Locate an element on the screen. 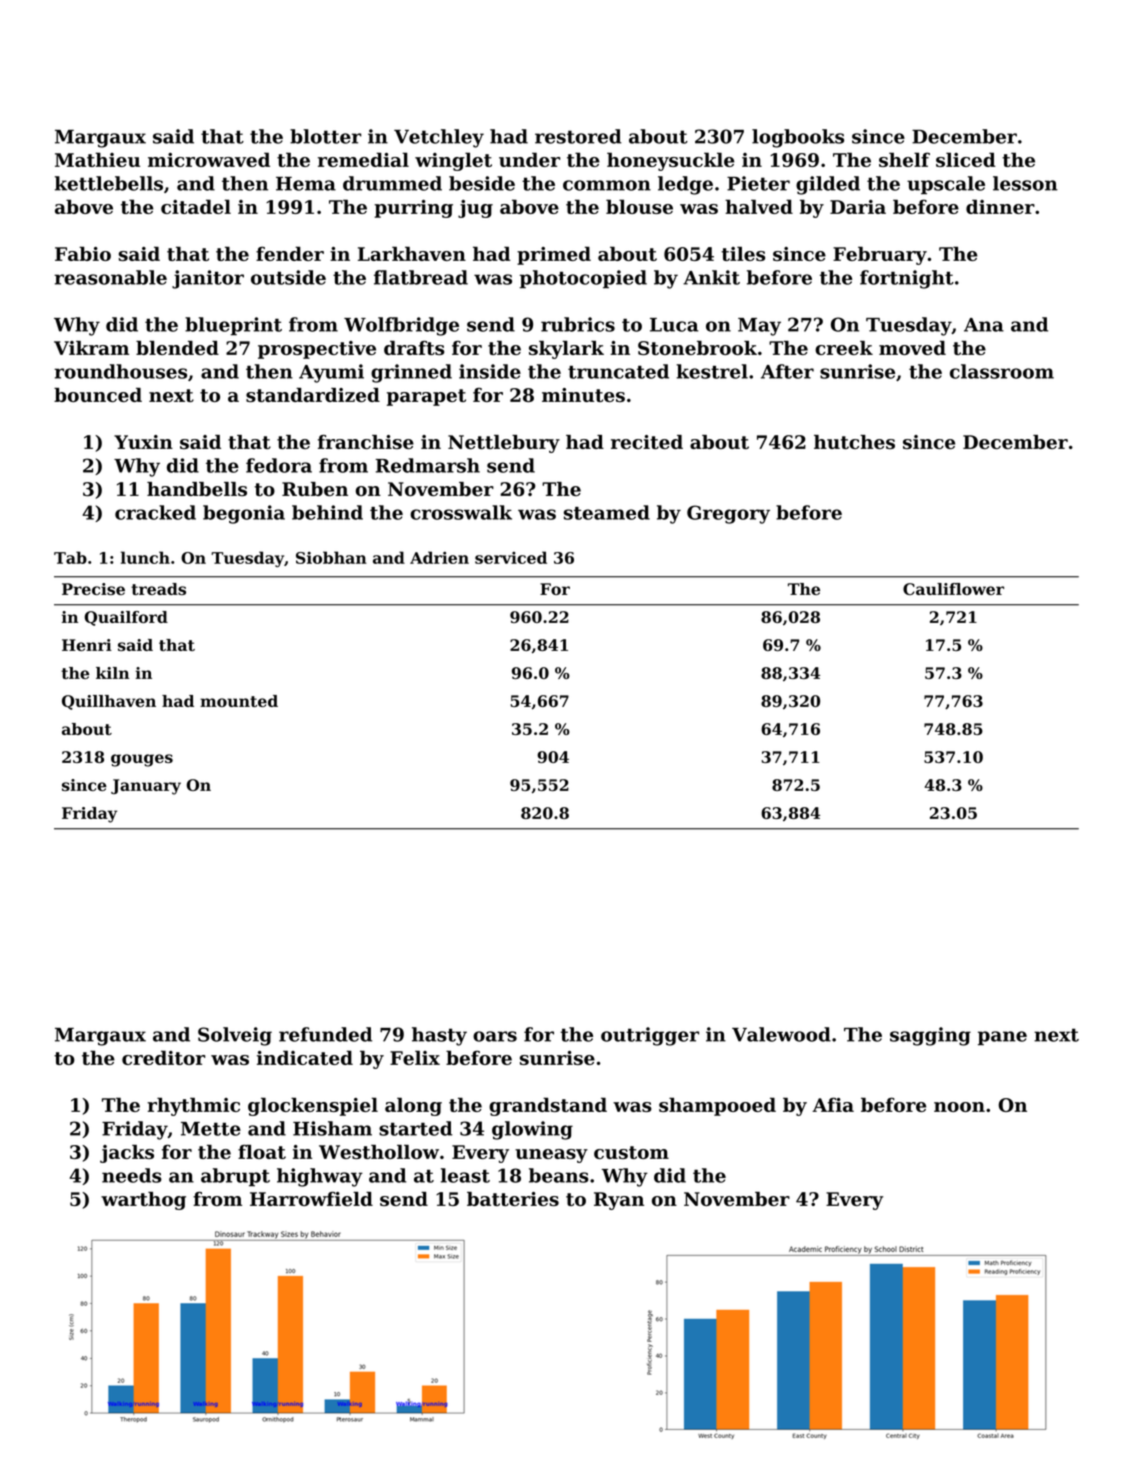 The width and height of the screenshot is (1133, 1466). hasty is located at coordinates (439, 1036).
